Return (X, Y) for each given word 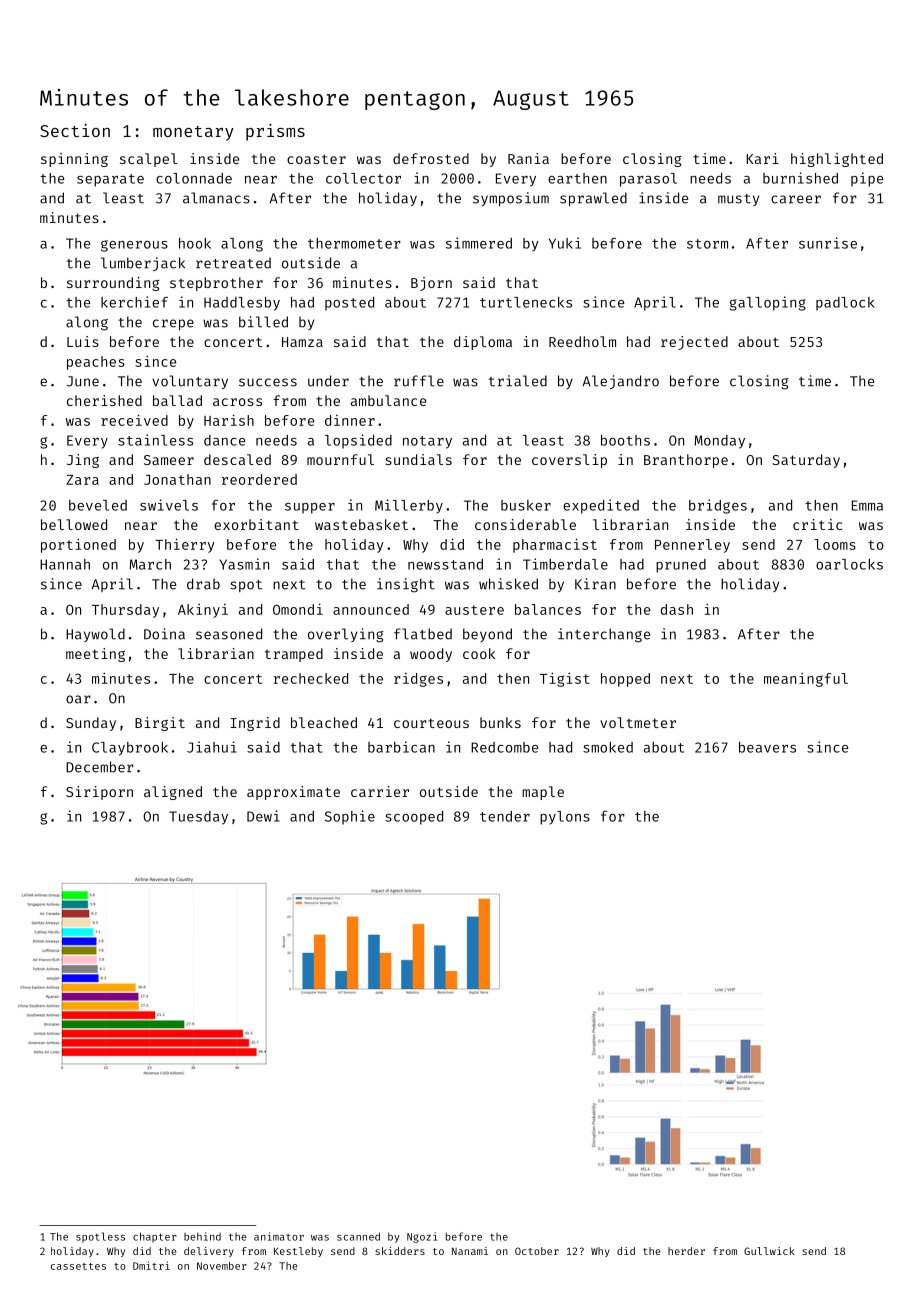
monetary (193, 133)
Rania (528, 158)
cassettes (78, 1266)
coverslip (569, 461)
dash (677, 609)
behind (202, 1236)
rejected (694, 343)
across (237, 402)
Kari (762, 158)
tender (505, 816)
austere (474, 610)
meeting (95, 655)
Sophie (350, 817)
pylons (565, 818)
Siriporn (99, 793)
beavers (767, 747)
